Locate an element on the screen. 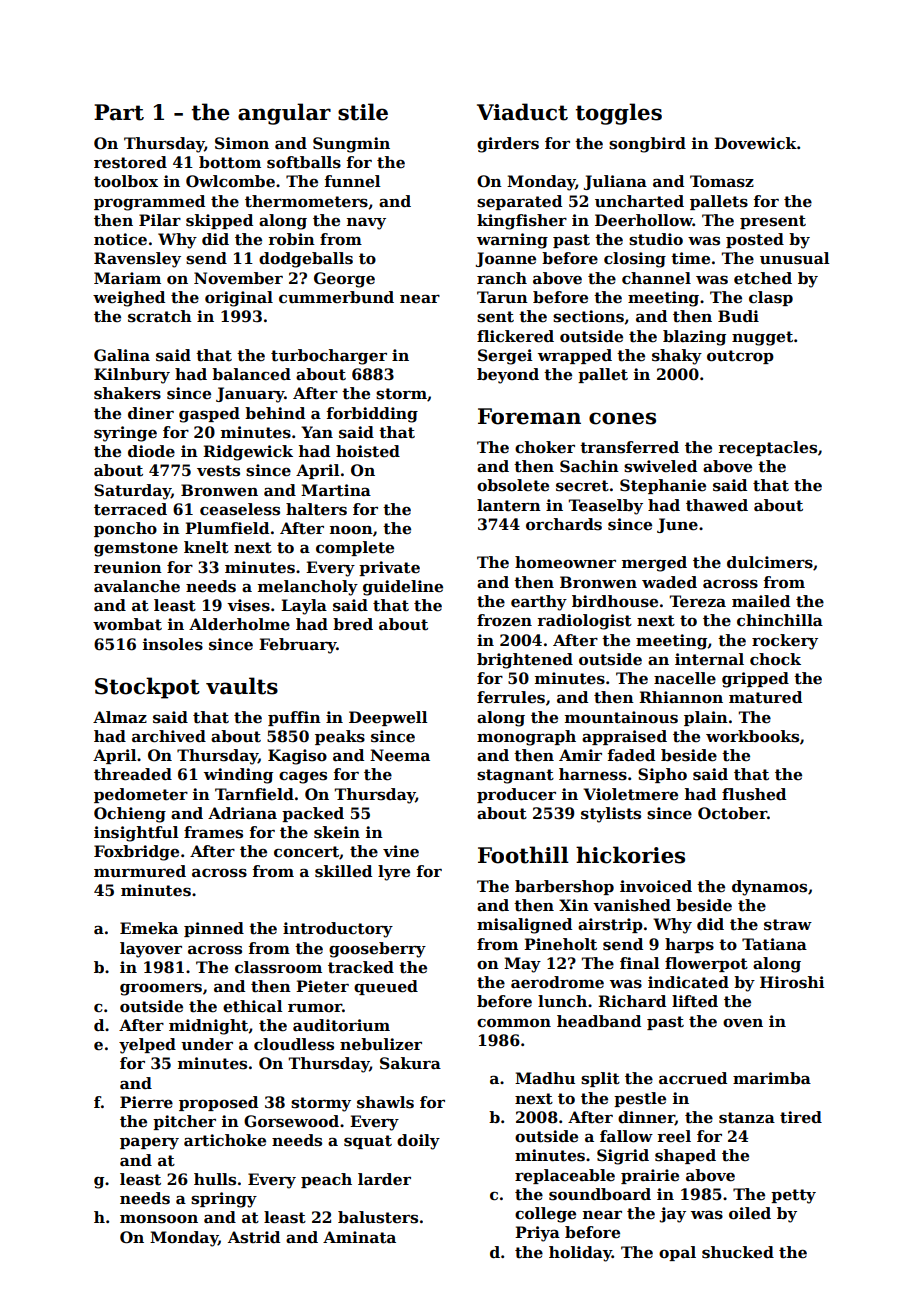  monsoon is located at coordinates (159, 1219).
